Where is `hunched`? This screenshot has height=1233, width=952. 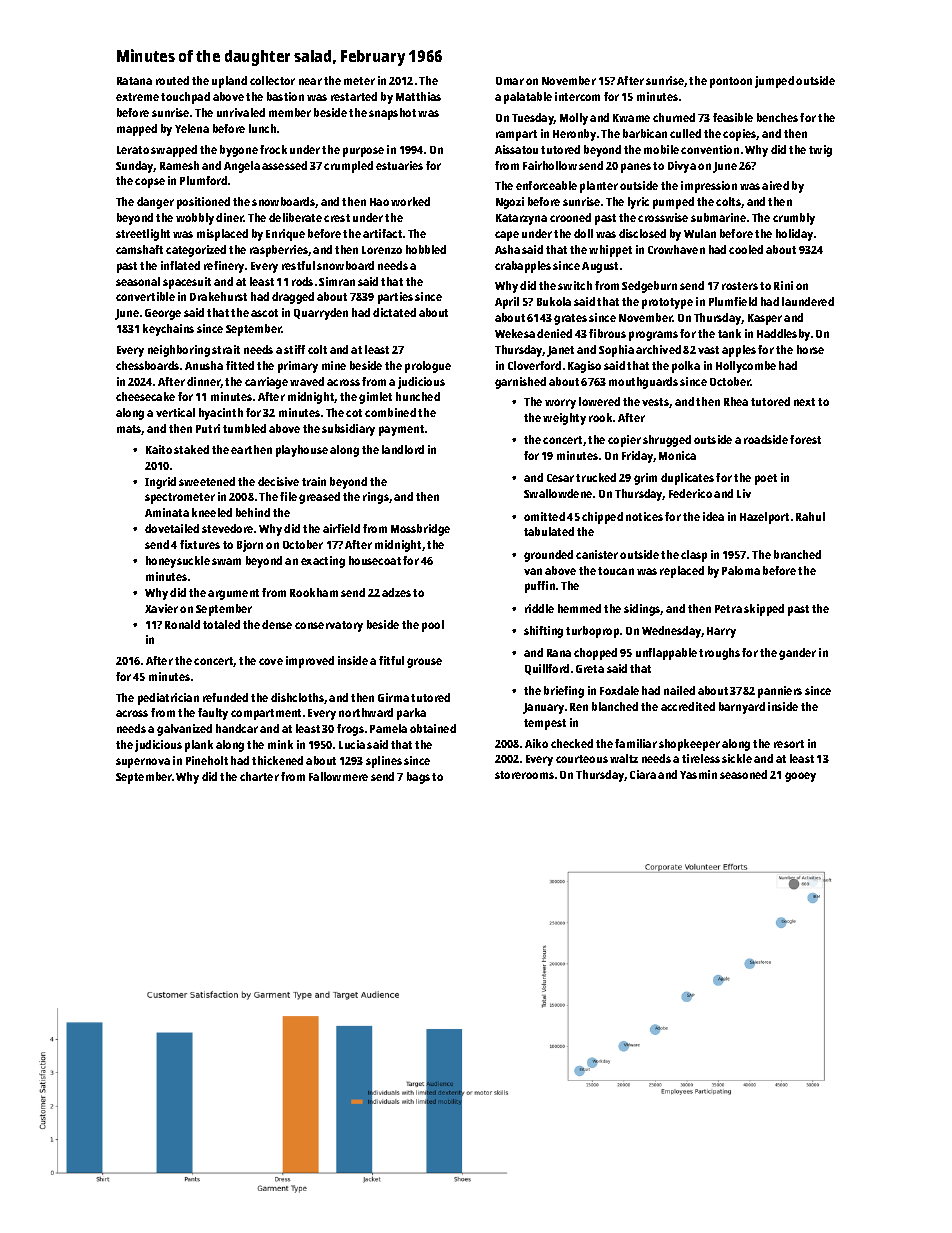 hunched is located at coordinates (418, 396).
